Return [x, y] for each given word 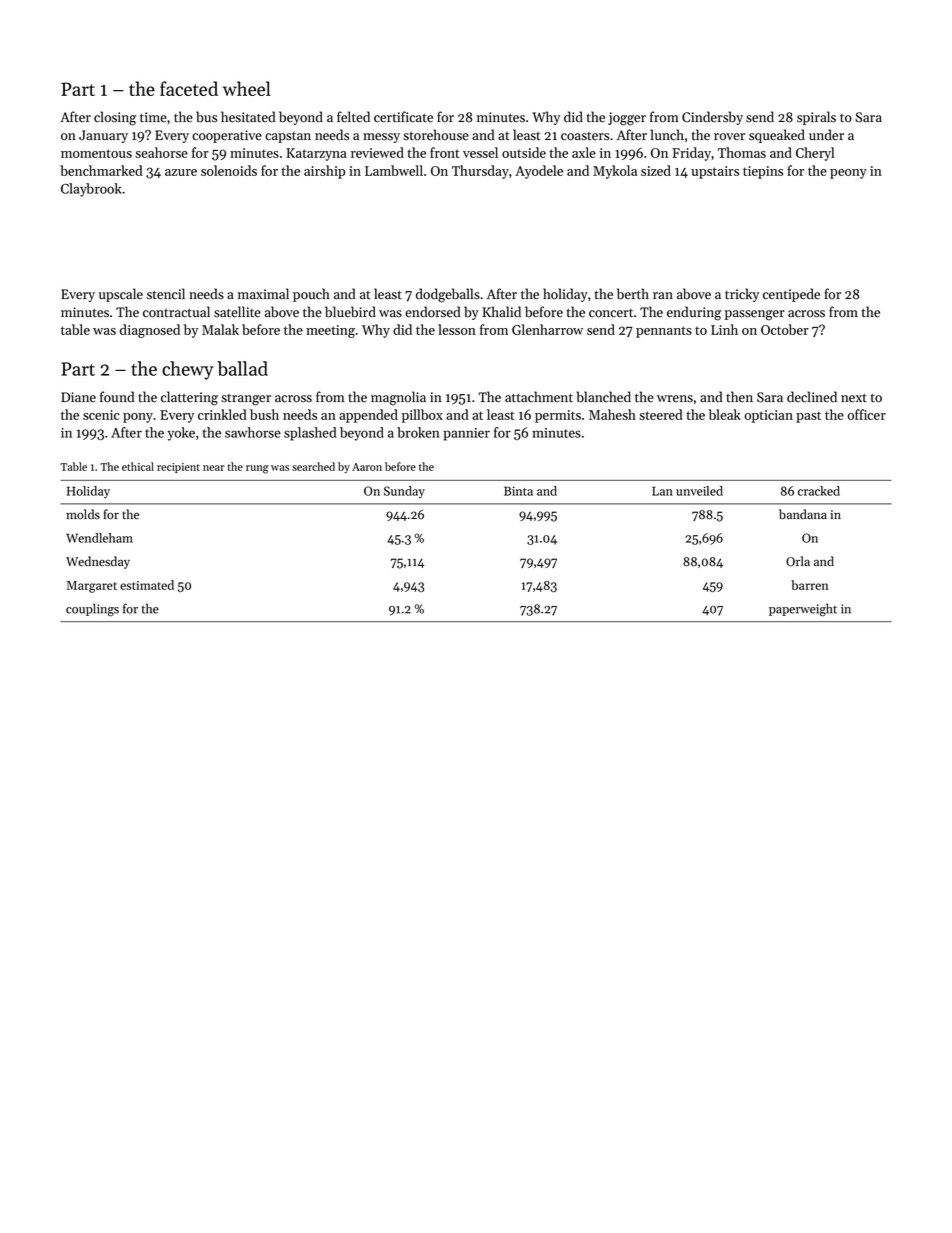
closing [115, 118]
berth [633, 294]
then [739, 396]
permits [558, 416]
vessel [480, 152]
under [826, 135]
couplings [92, 610]
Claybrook [91, 190]
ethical [138, 466]
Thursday [480, 172]
